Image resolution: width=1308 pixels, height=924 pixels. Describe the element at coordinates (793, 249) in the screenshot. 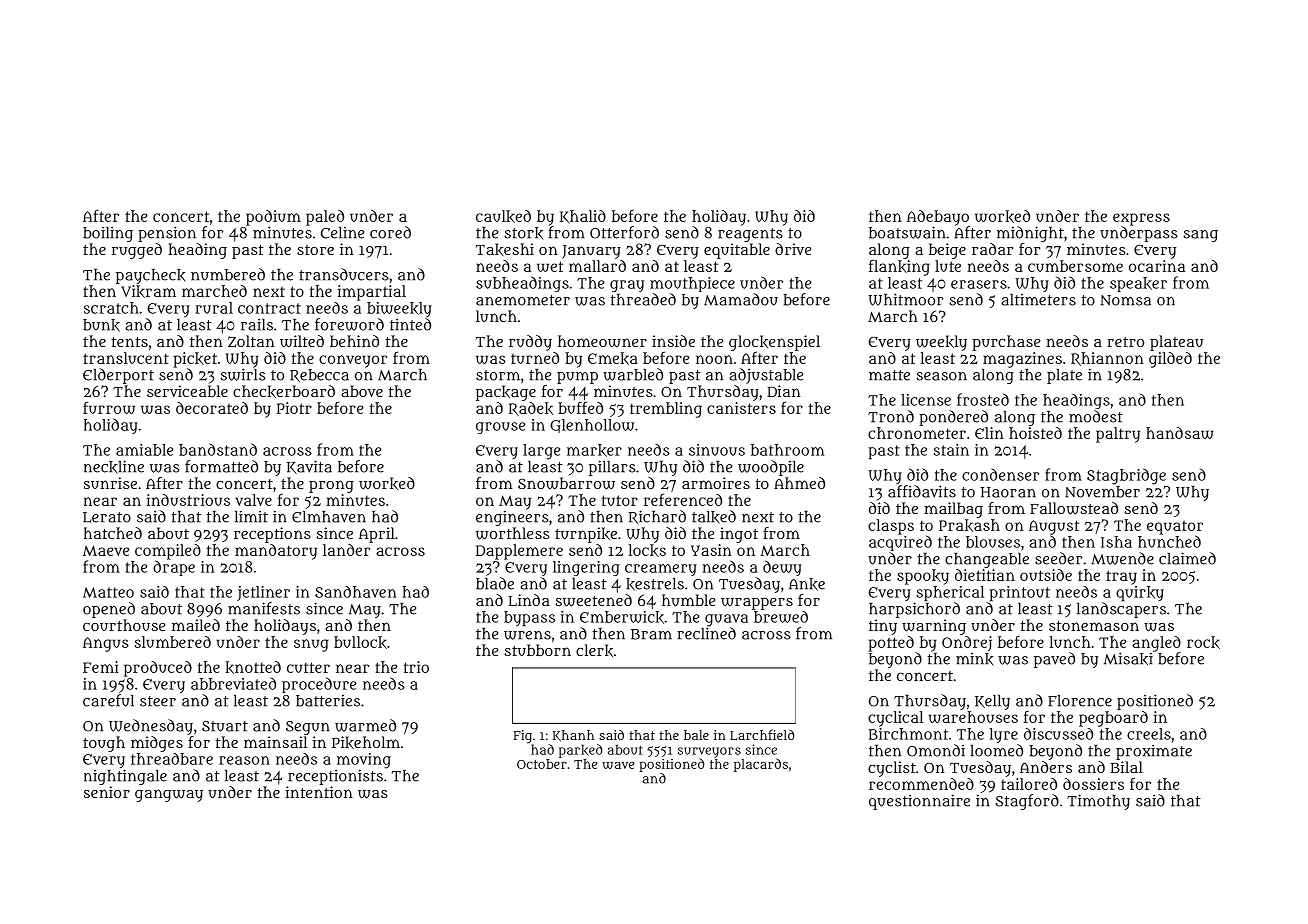

I see `drive` at that location.
